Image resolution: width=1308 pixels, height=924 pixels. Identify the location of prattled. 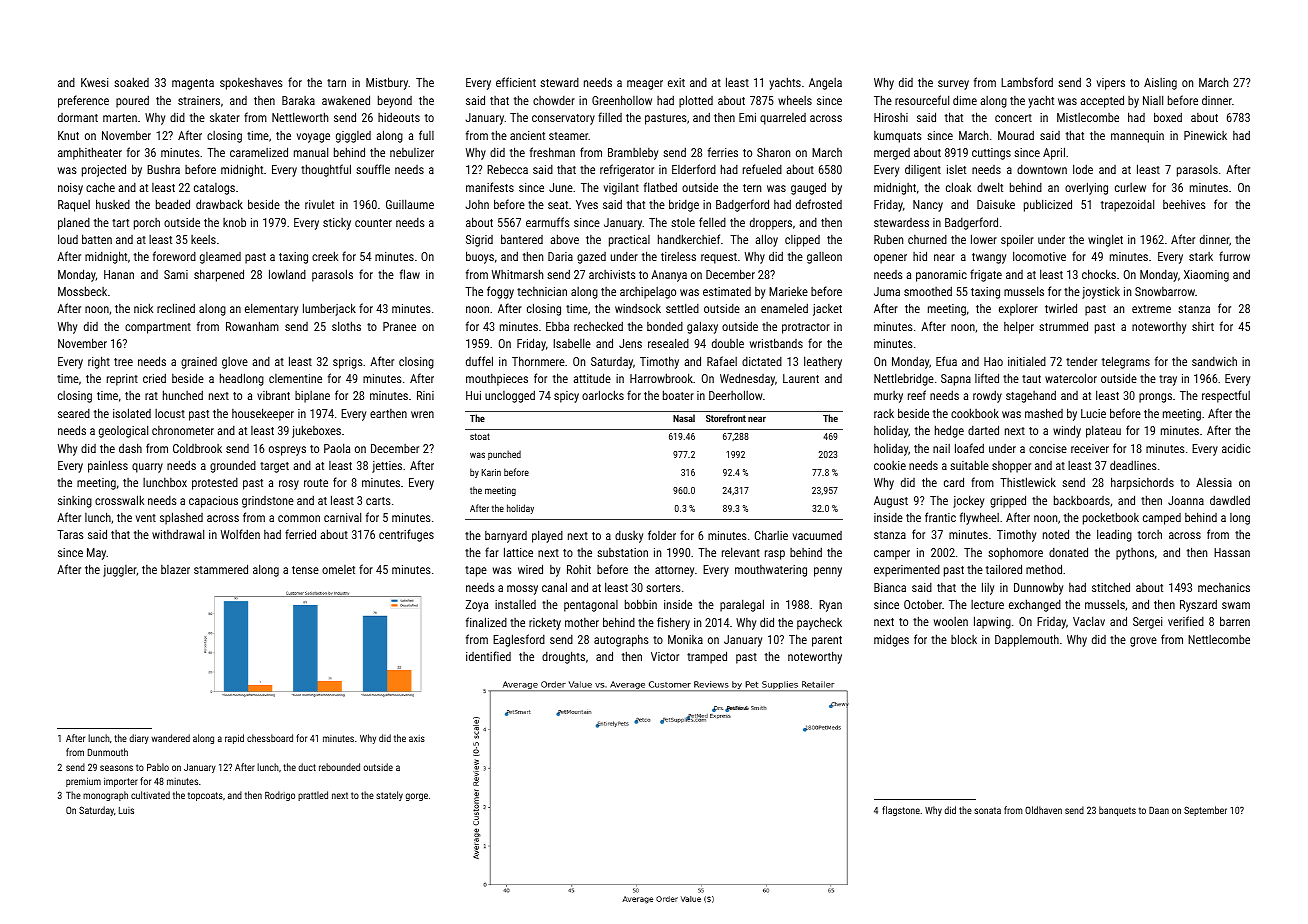
(313, 796).
